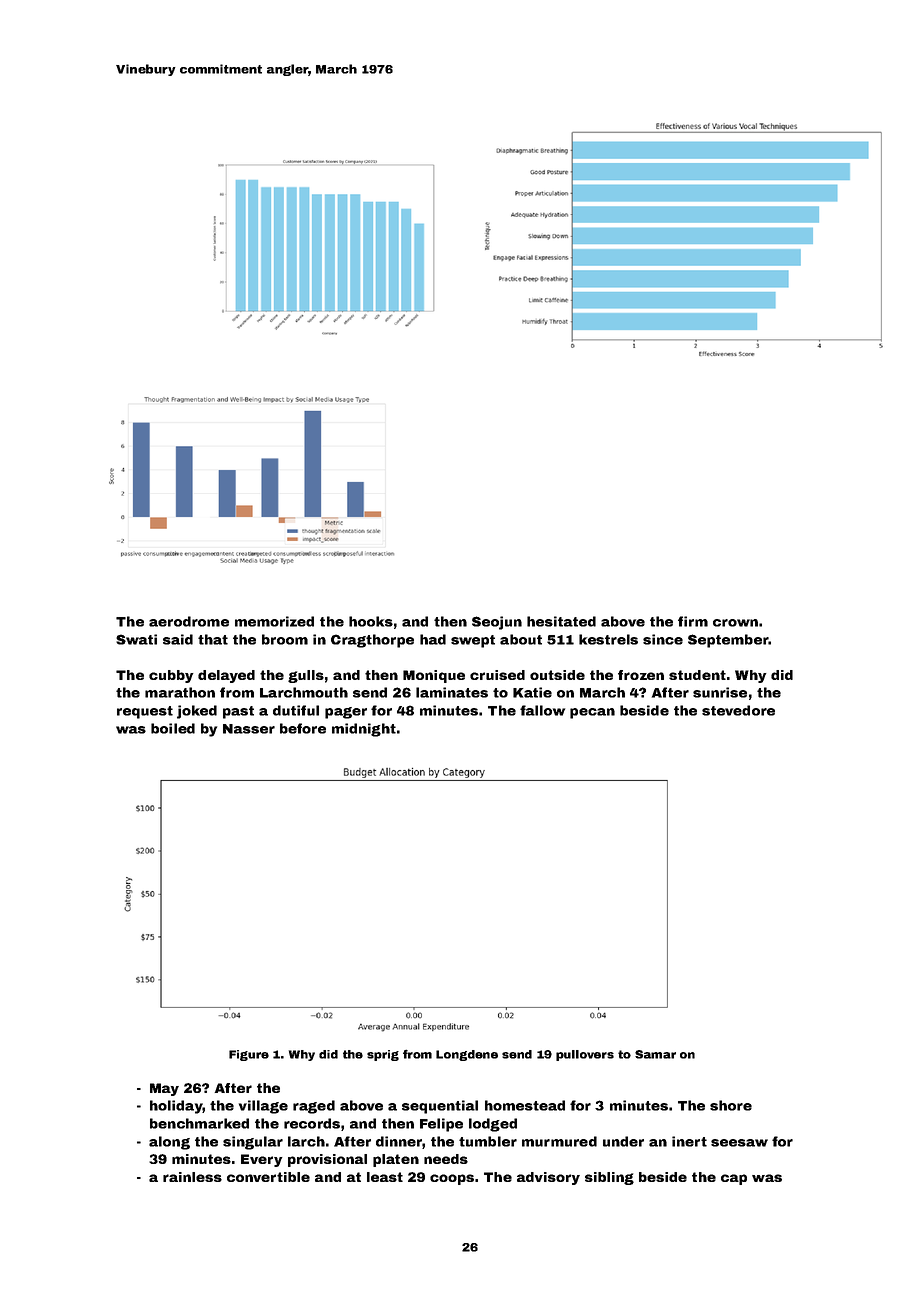  What do you see at coordinates (592, 713) in the screenshot?
I see `pecan` at bounding box center [592, 713].
